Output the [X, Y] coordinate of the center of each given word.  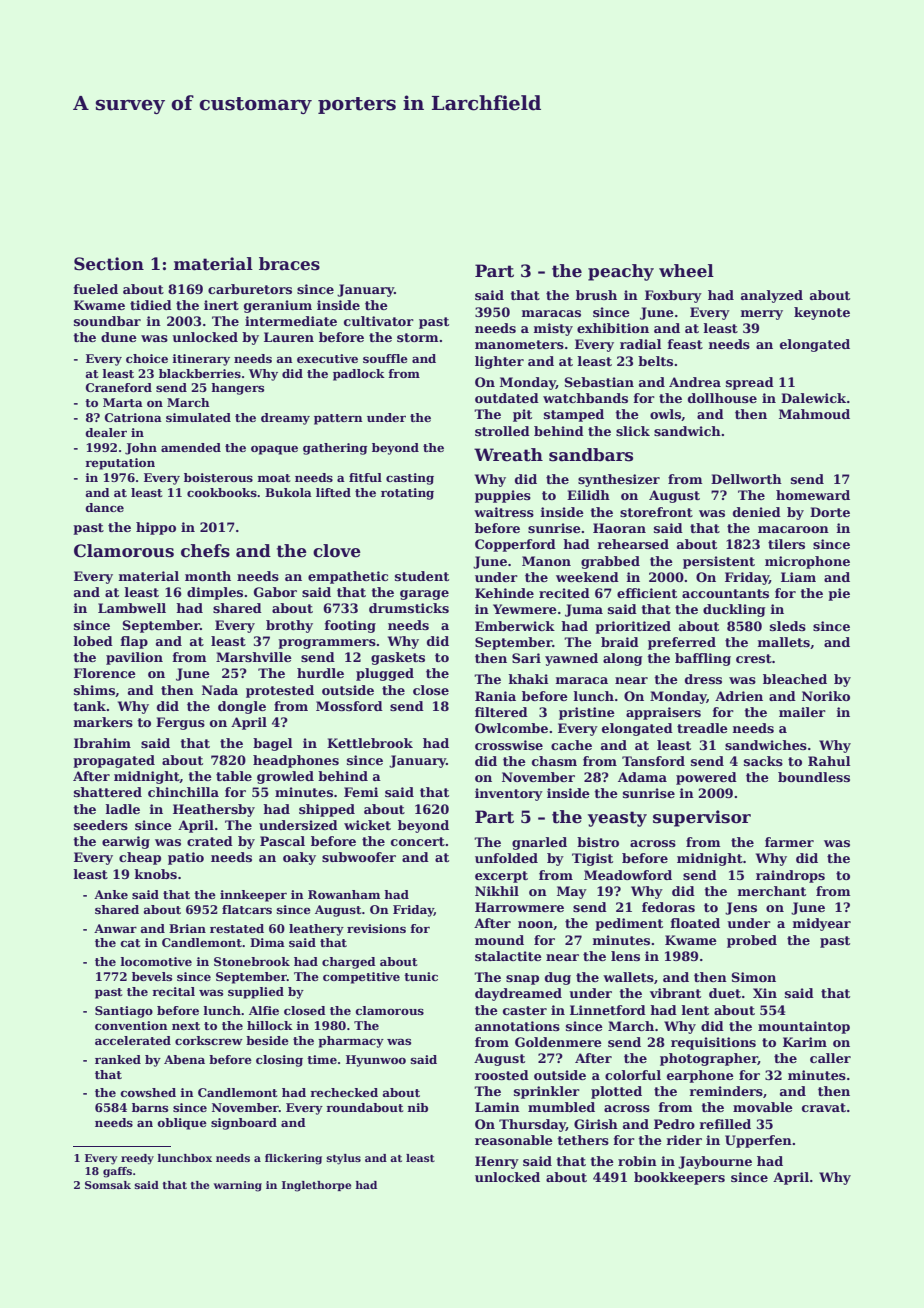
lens [625, 956]
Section [109, 264]
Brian [187, 928]
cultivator [379, 321]
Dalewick [813, 398]
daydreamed [518, 994]
